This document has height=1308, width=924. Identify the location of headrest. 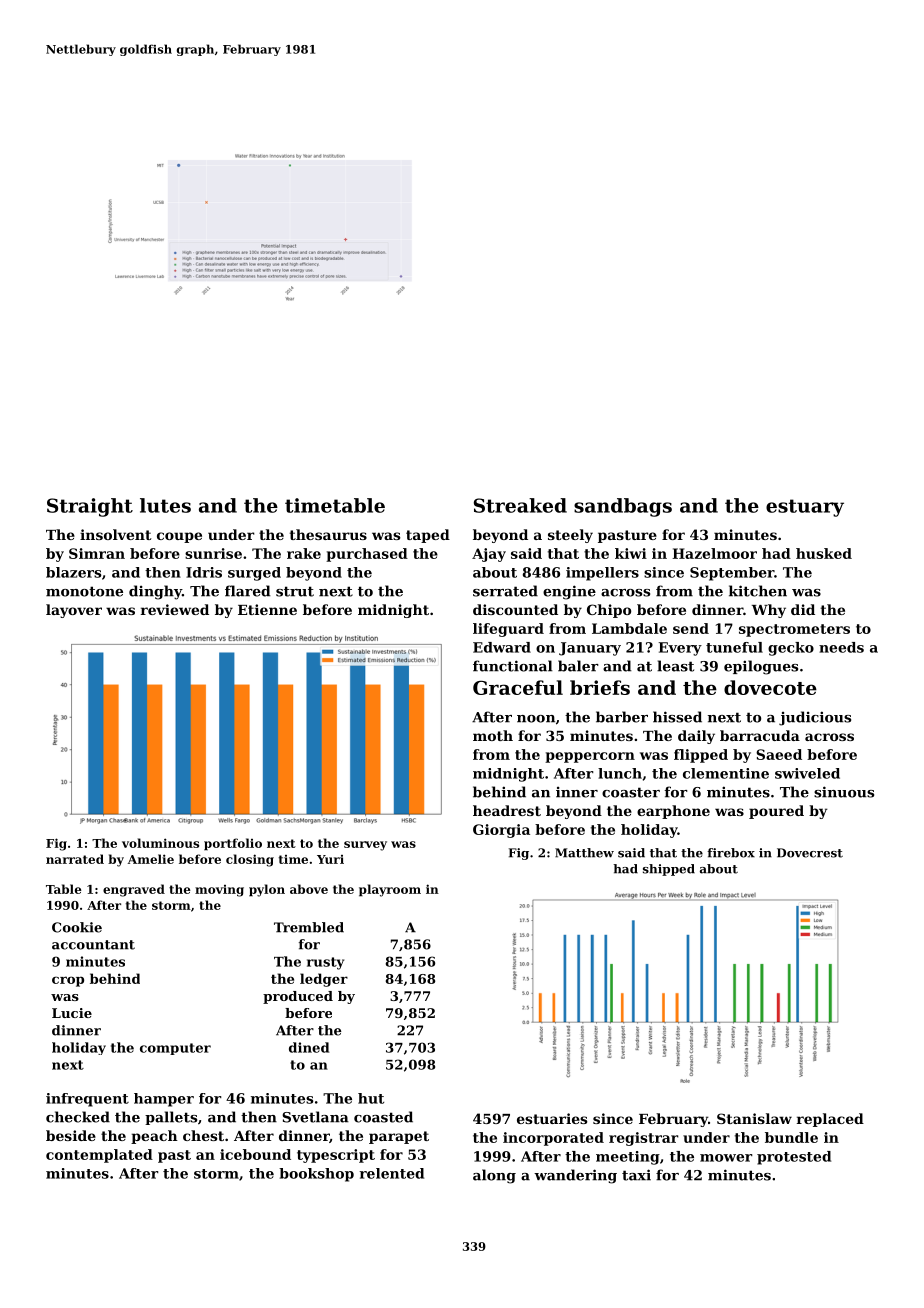
(507, 810).
